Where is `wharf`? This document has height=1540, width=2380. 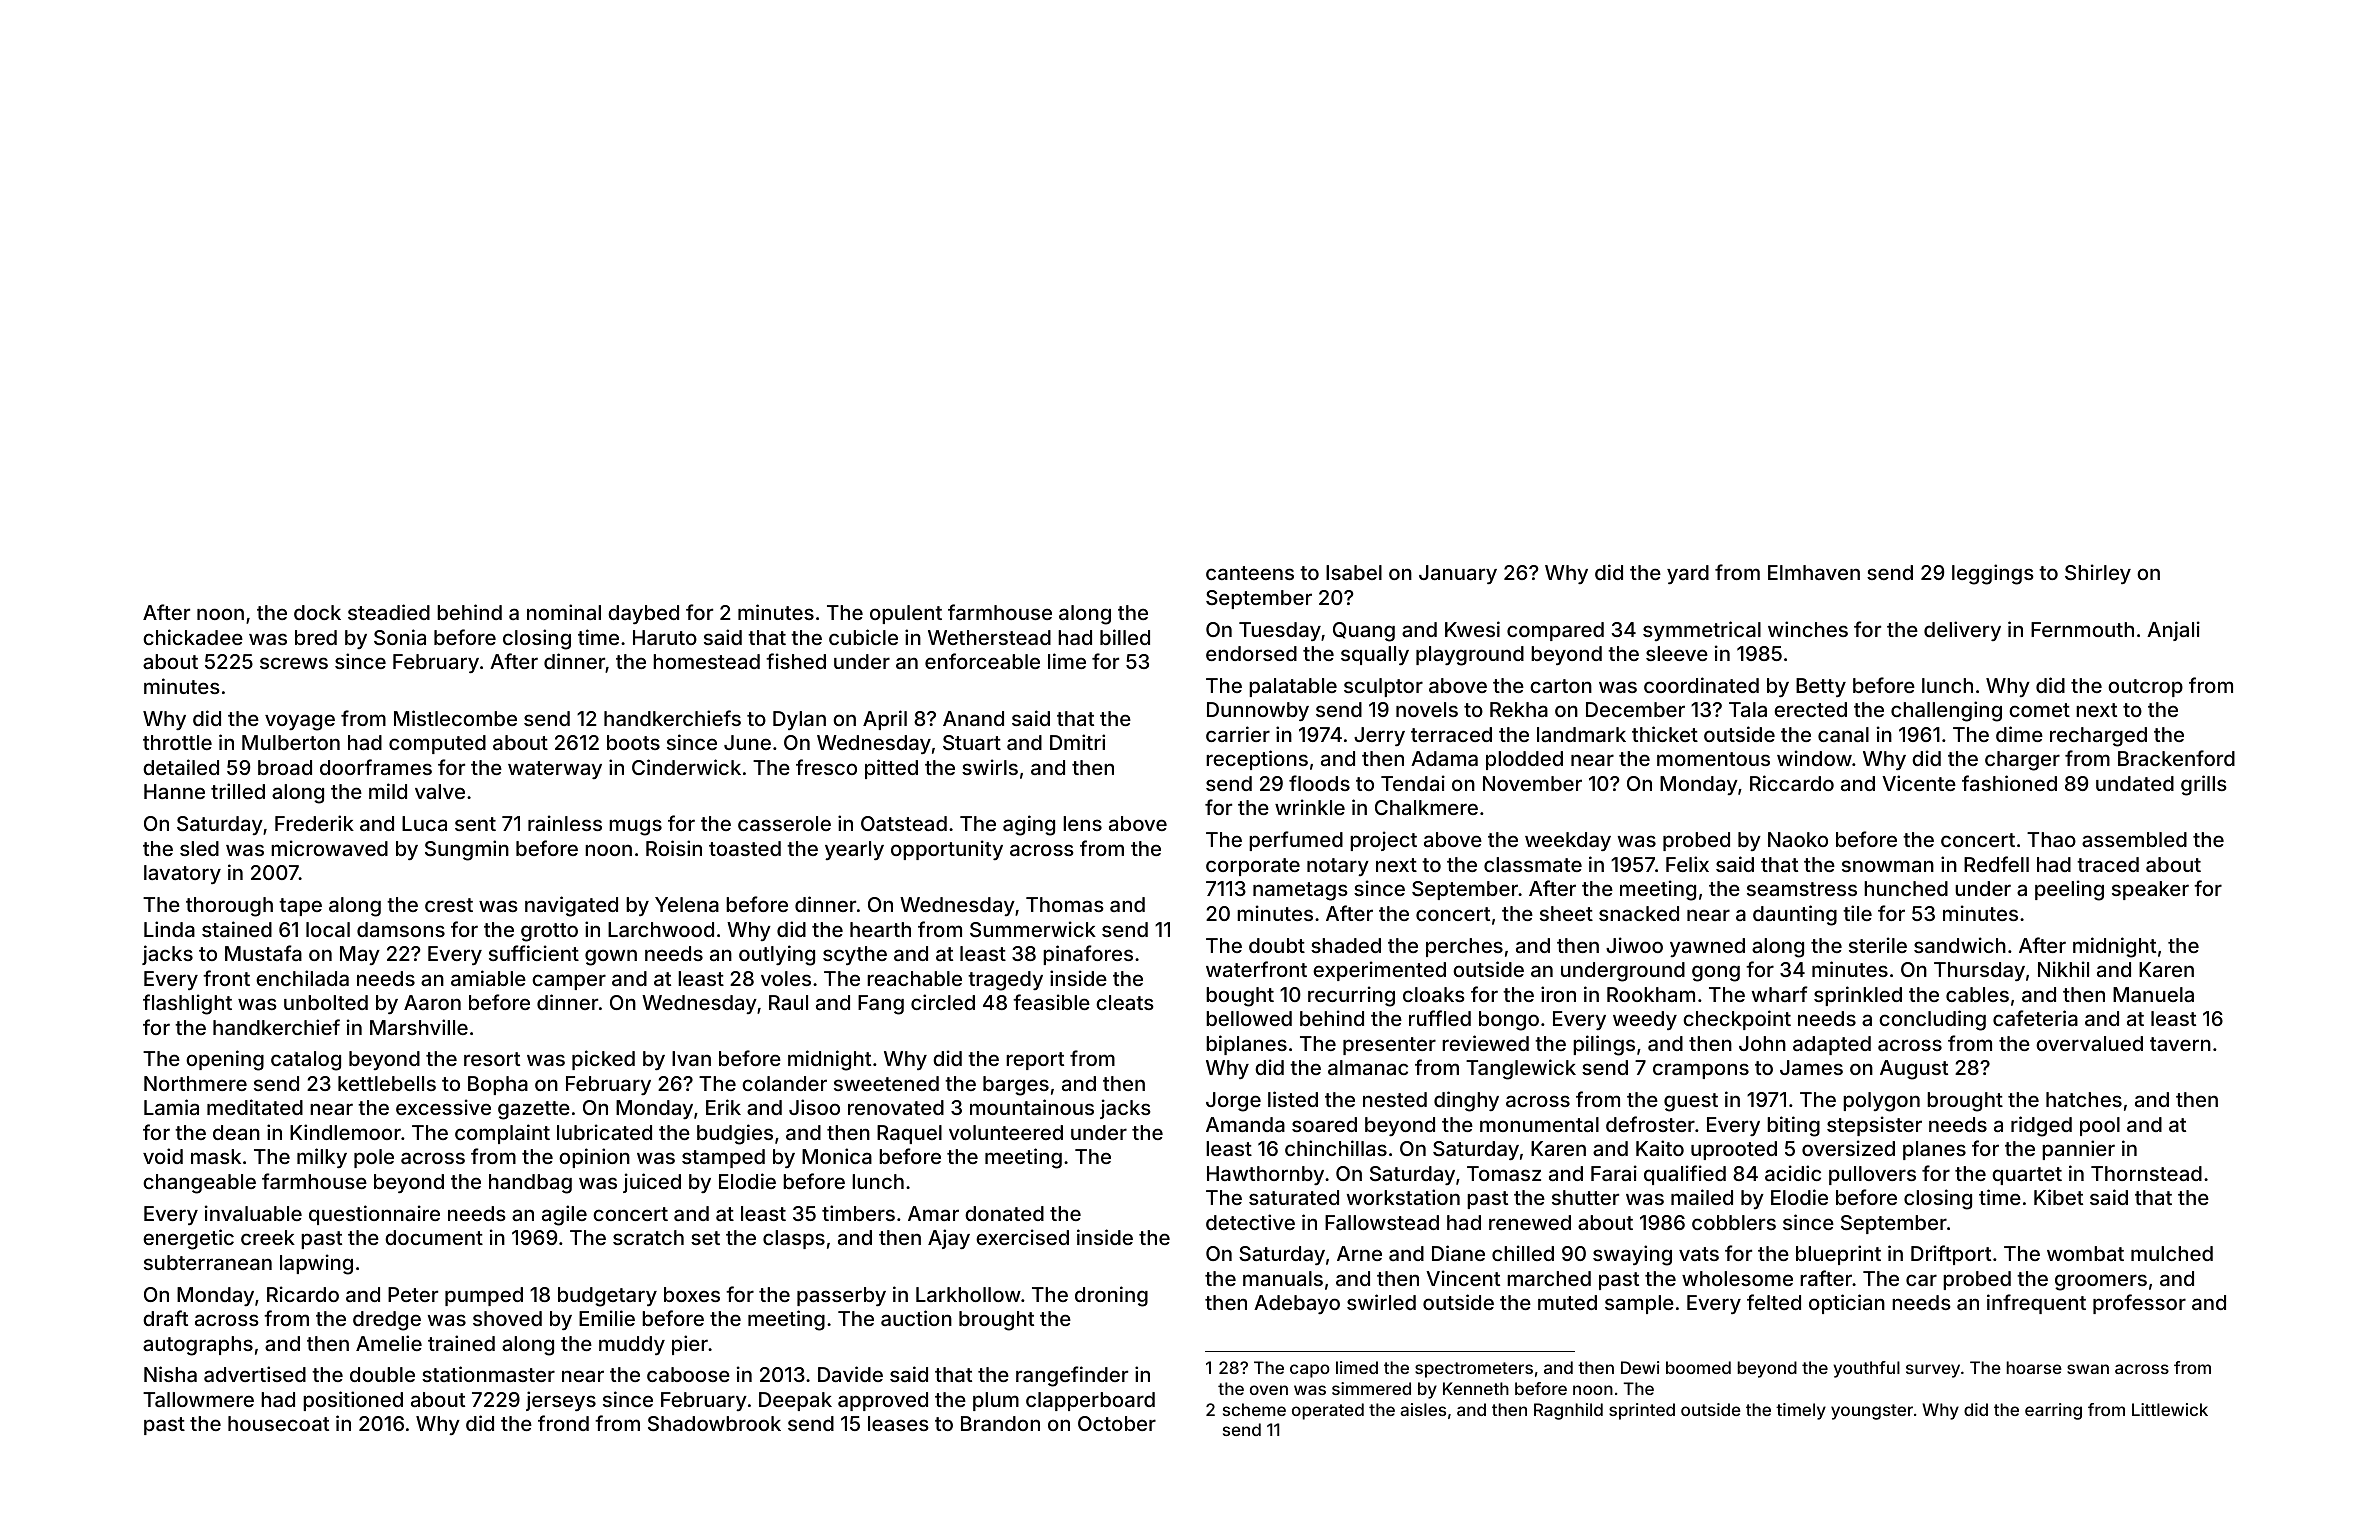
wharf is located at coordinates (1780, 994).
